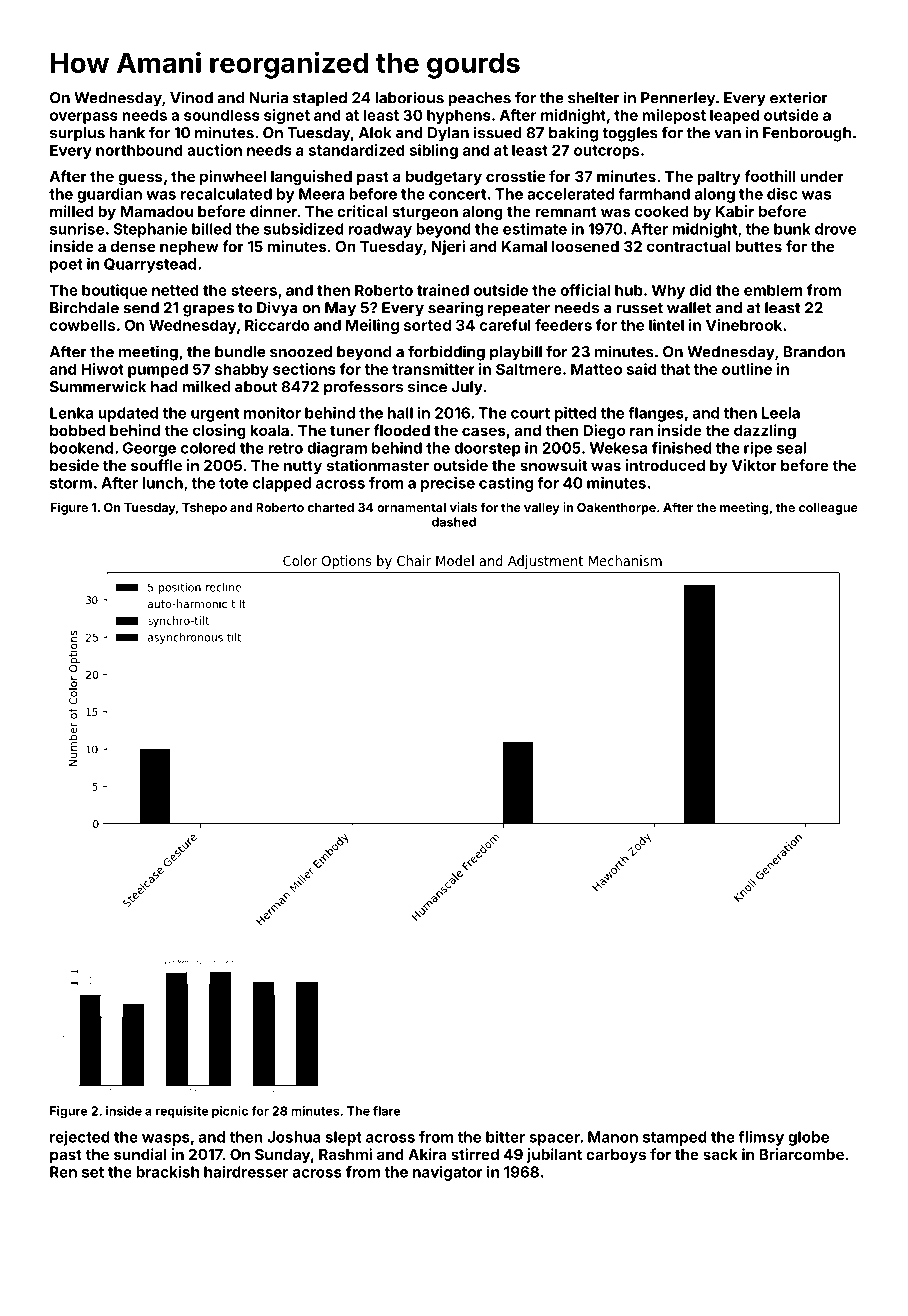 The width and height of the screenshot is (908, 1316). Describe the element at coordinates (386, 1111) in the screenshot. I see `flare` at that location.
